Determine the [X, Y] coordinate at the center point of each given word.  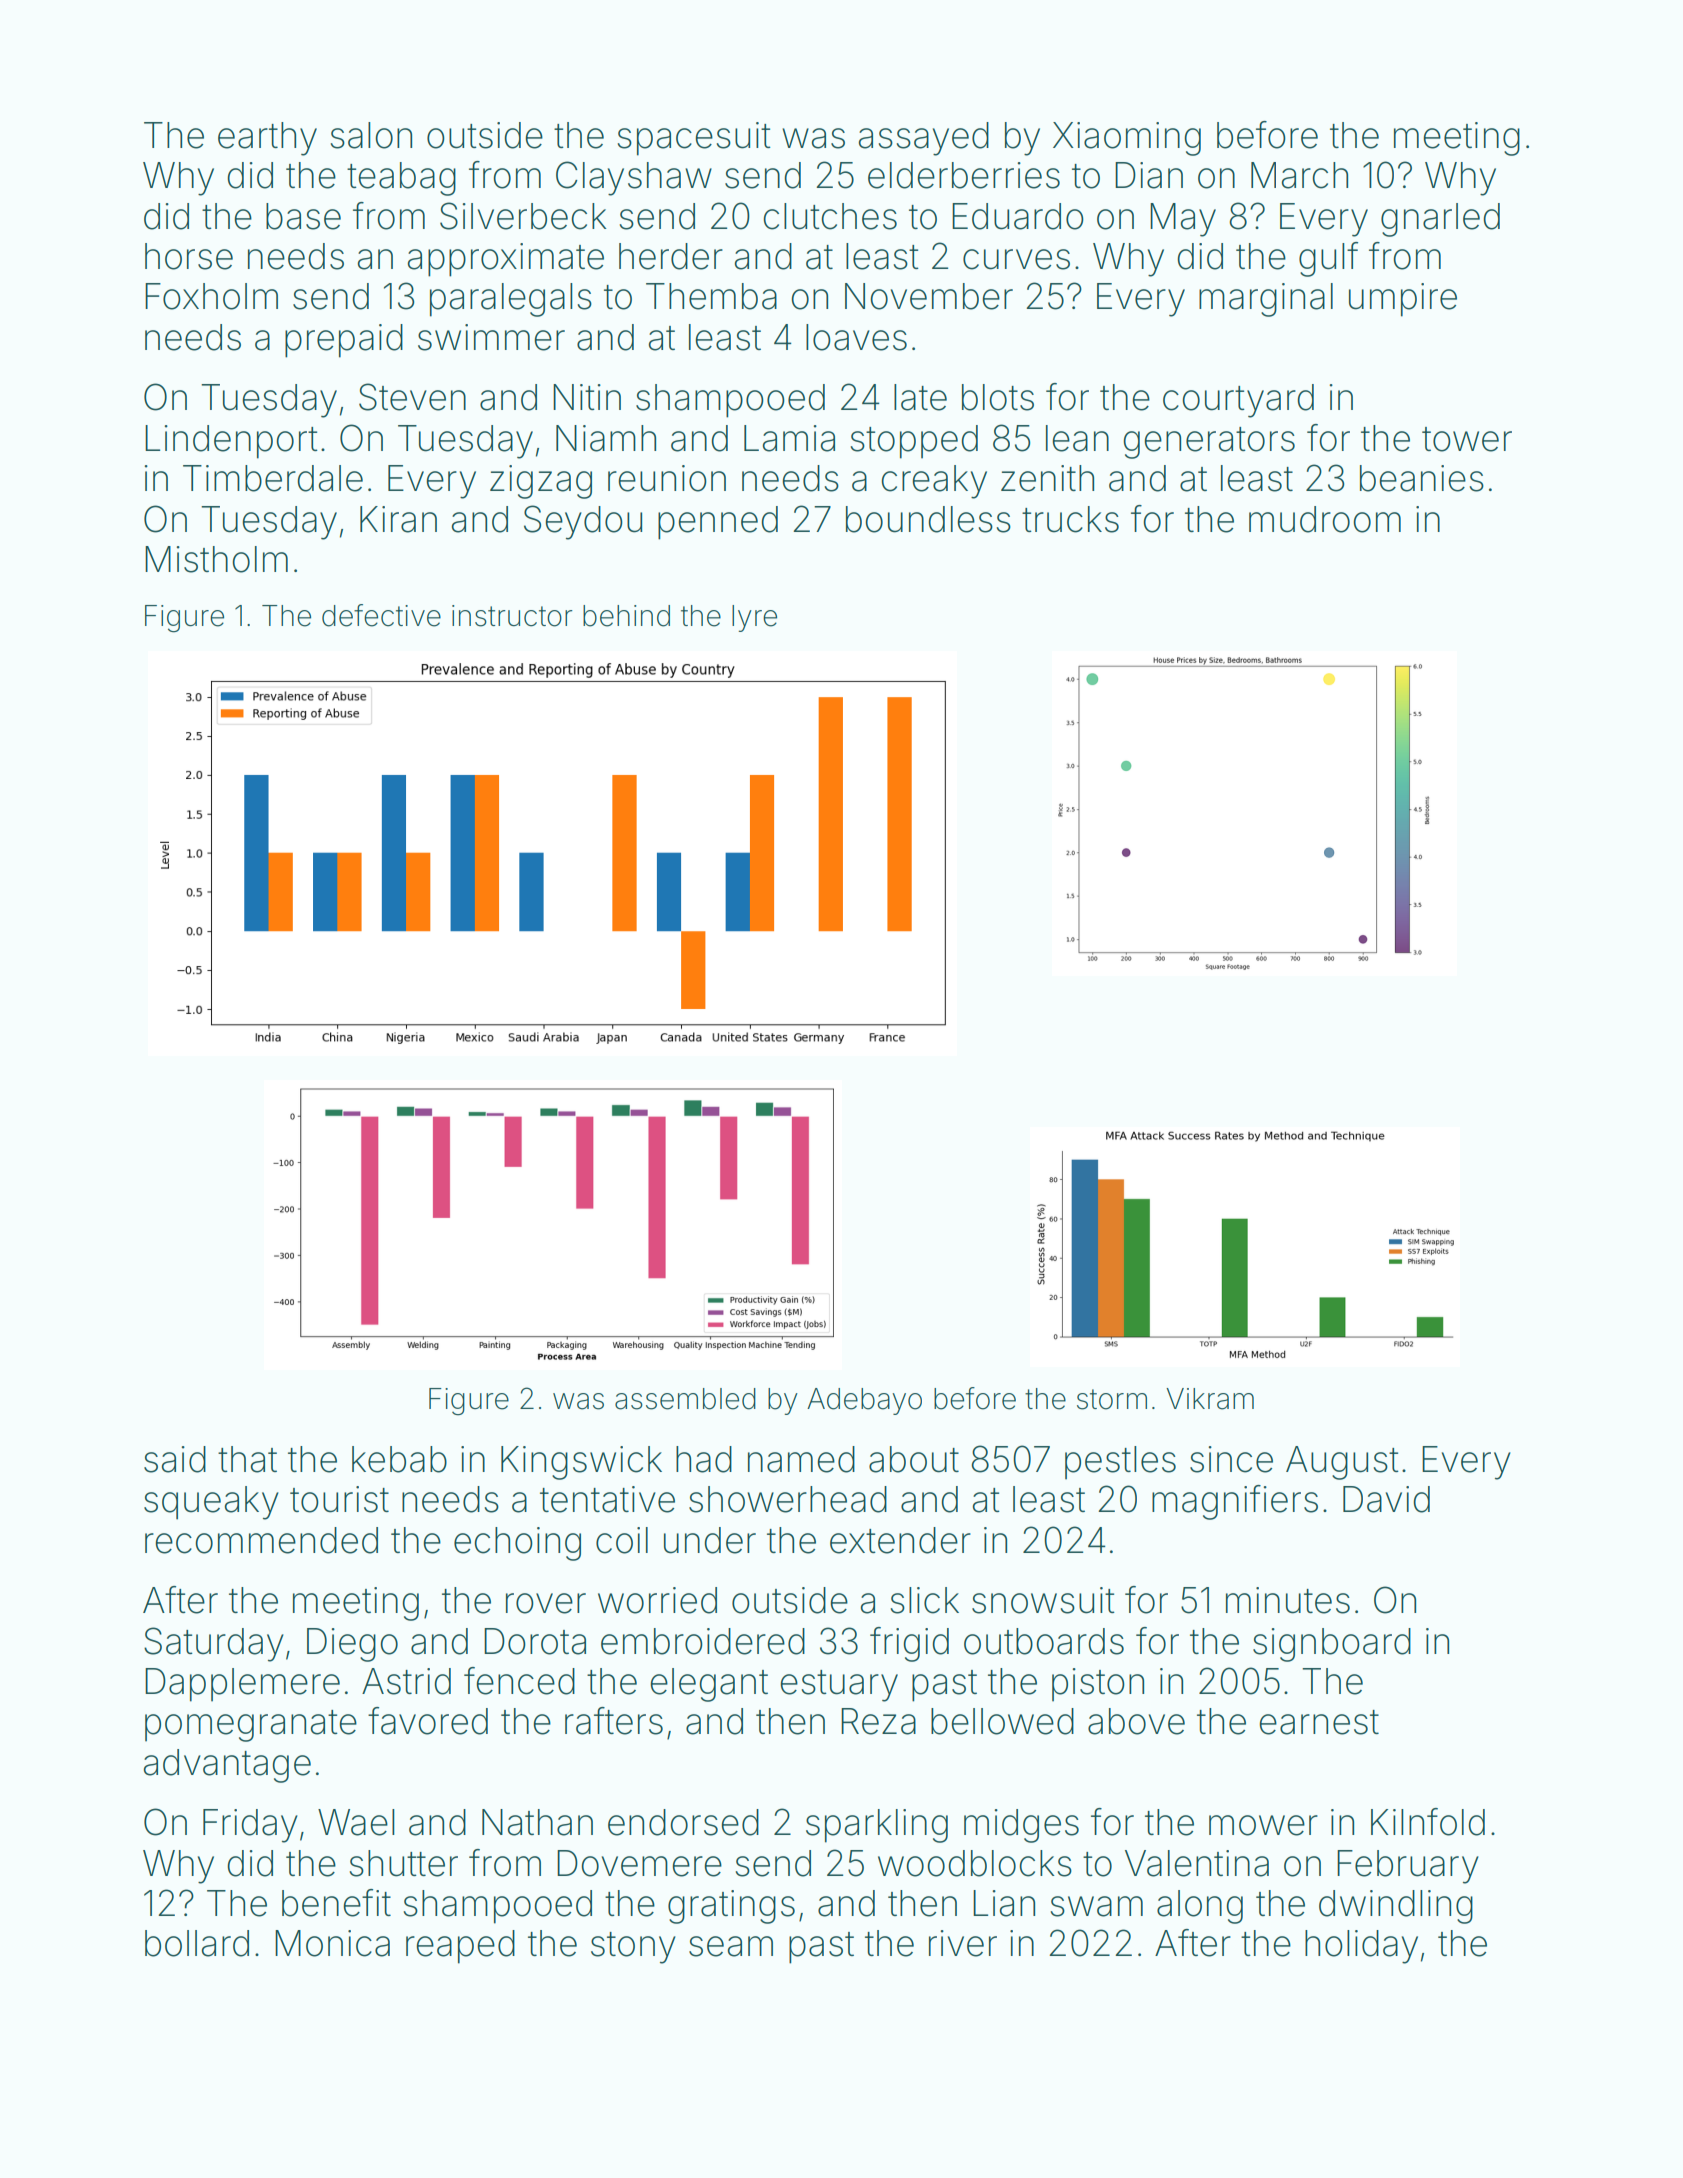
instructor [512, 616]
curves [1016, 259]
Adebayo [864, 1401]
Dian [1149, 175]
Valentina [1197, 1863]
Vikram [1210, 1399]
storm [1112, 1399]
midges [1021, 1826]
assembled [685, 1399]
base [303, 216]
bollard [197, 1943]
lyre [754, 618]
